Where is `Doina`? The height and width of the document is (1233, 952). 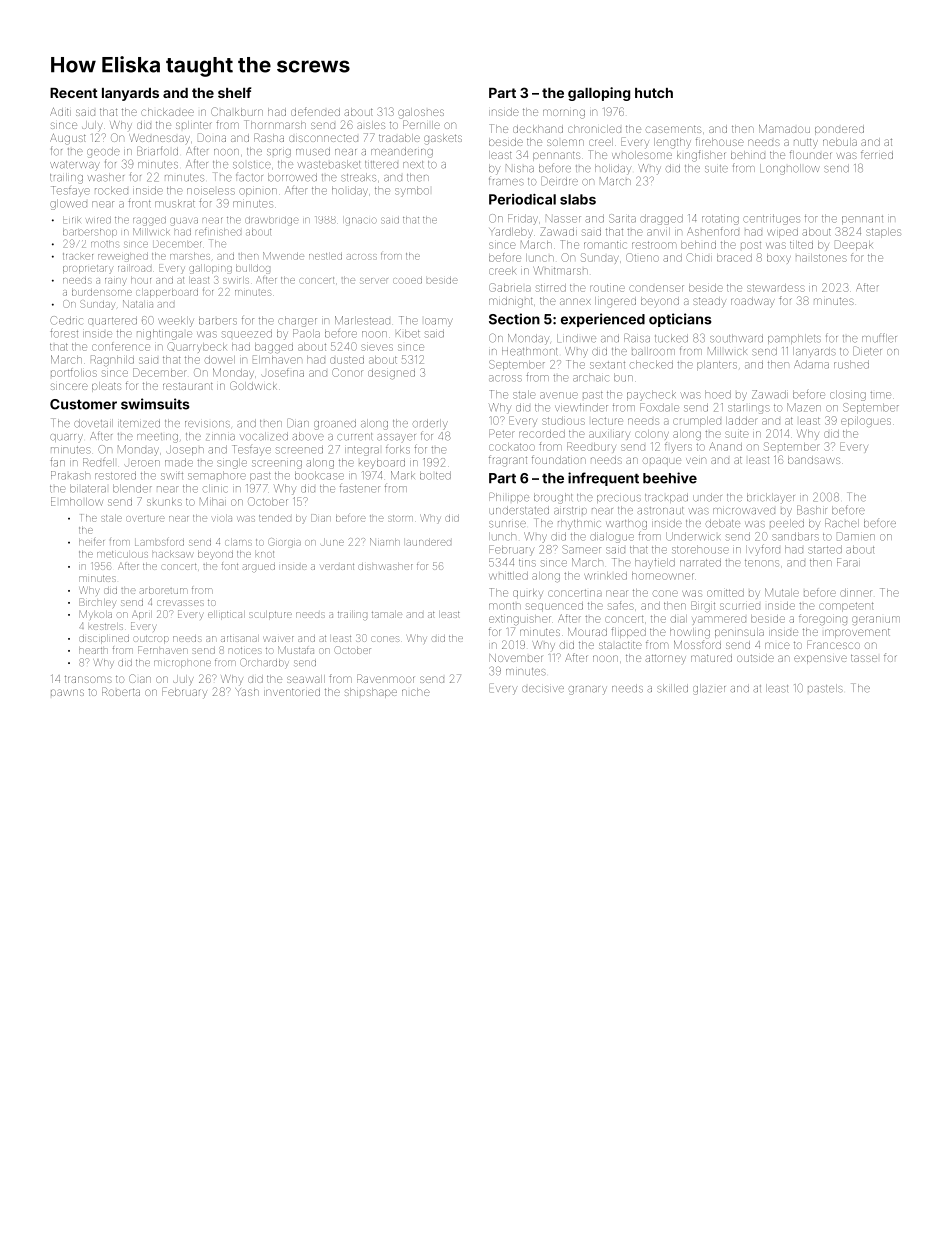 Doina is located at coordinates (212, 137).
